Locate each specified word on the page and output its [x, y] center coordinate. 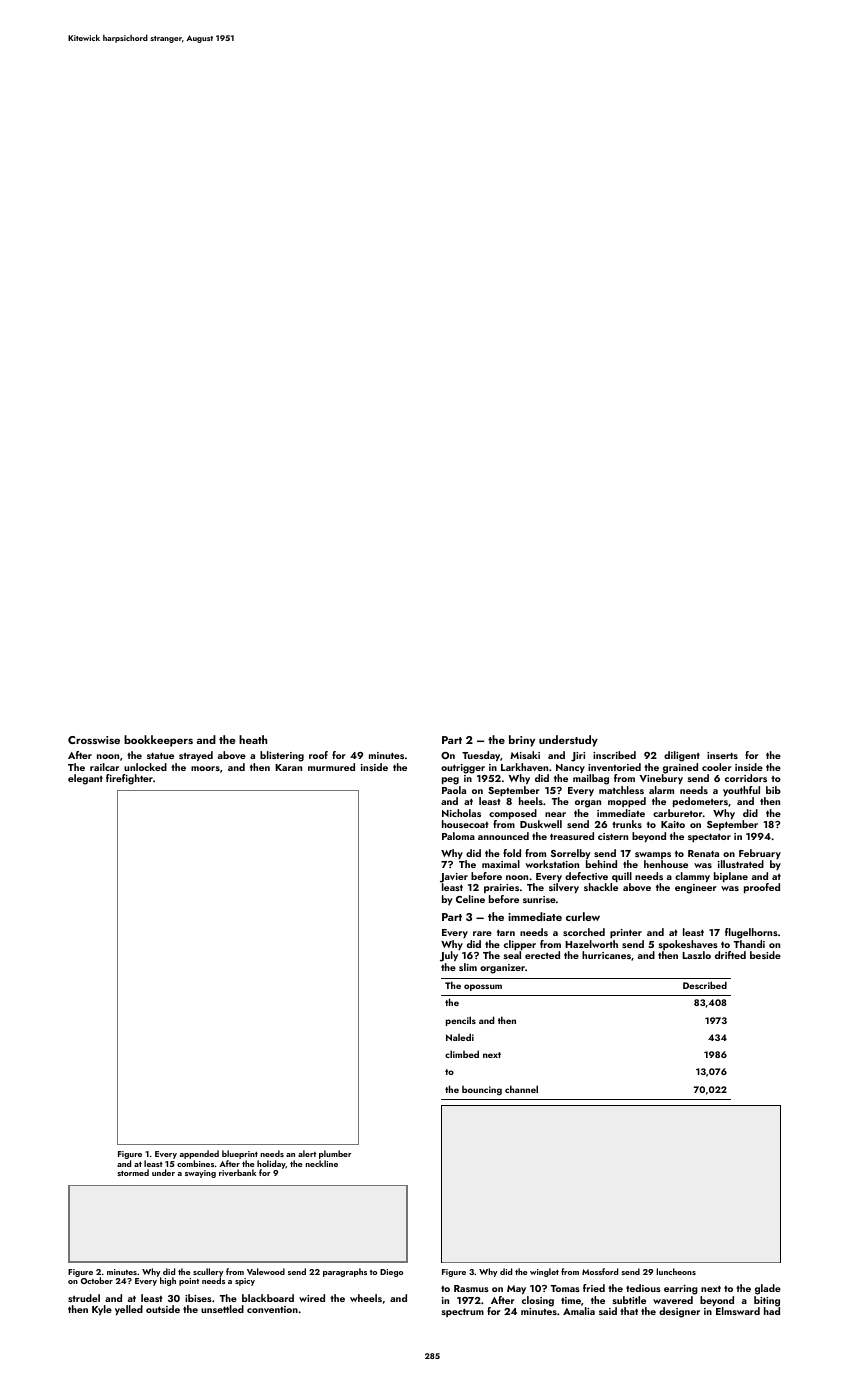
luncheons [676, 1271]
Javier [454, 878]
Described [705, 985]
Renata [703, 853]
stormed [133, 1172]
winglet [544, 1272]
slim [468, 967]
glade [768, 1289]
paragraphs [345, 1272]
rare [482, 933]
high [168, 1281]
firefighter [129, 779]
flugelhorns [751, 933]
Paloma [458, 836]
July [449, 956]
